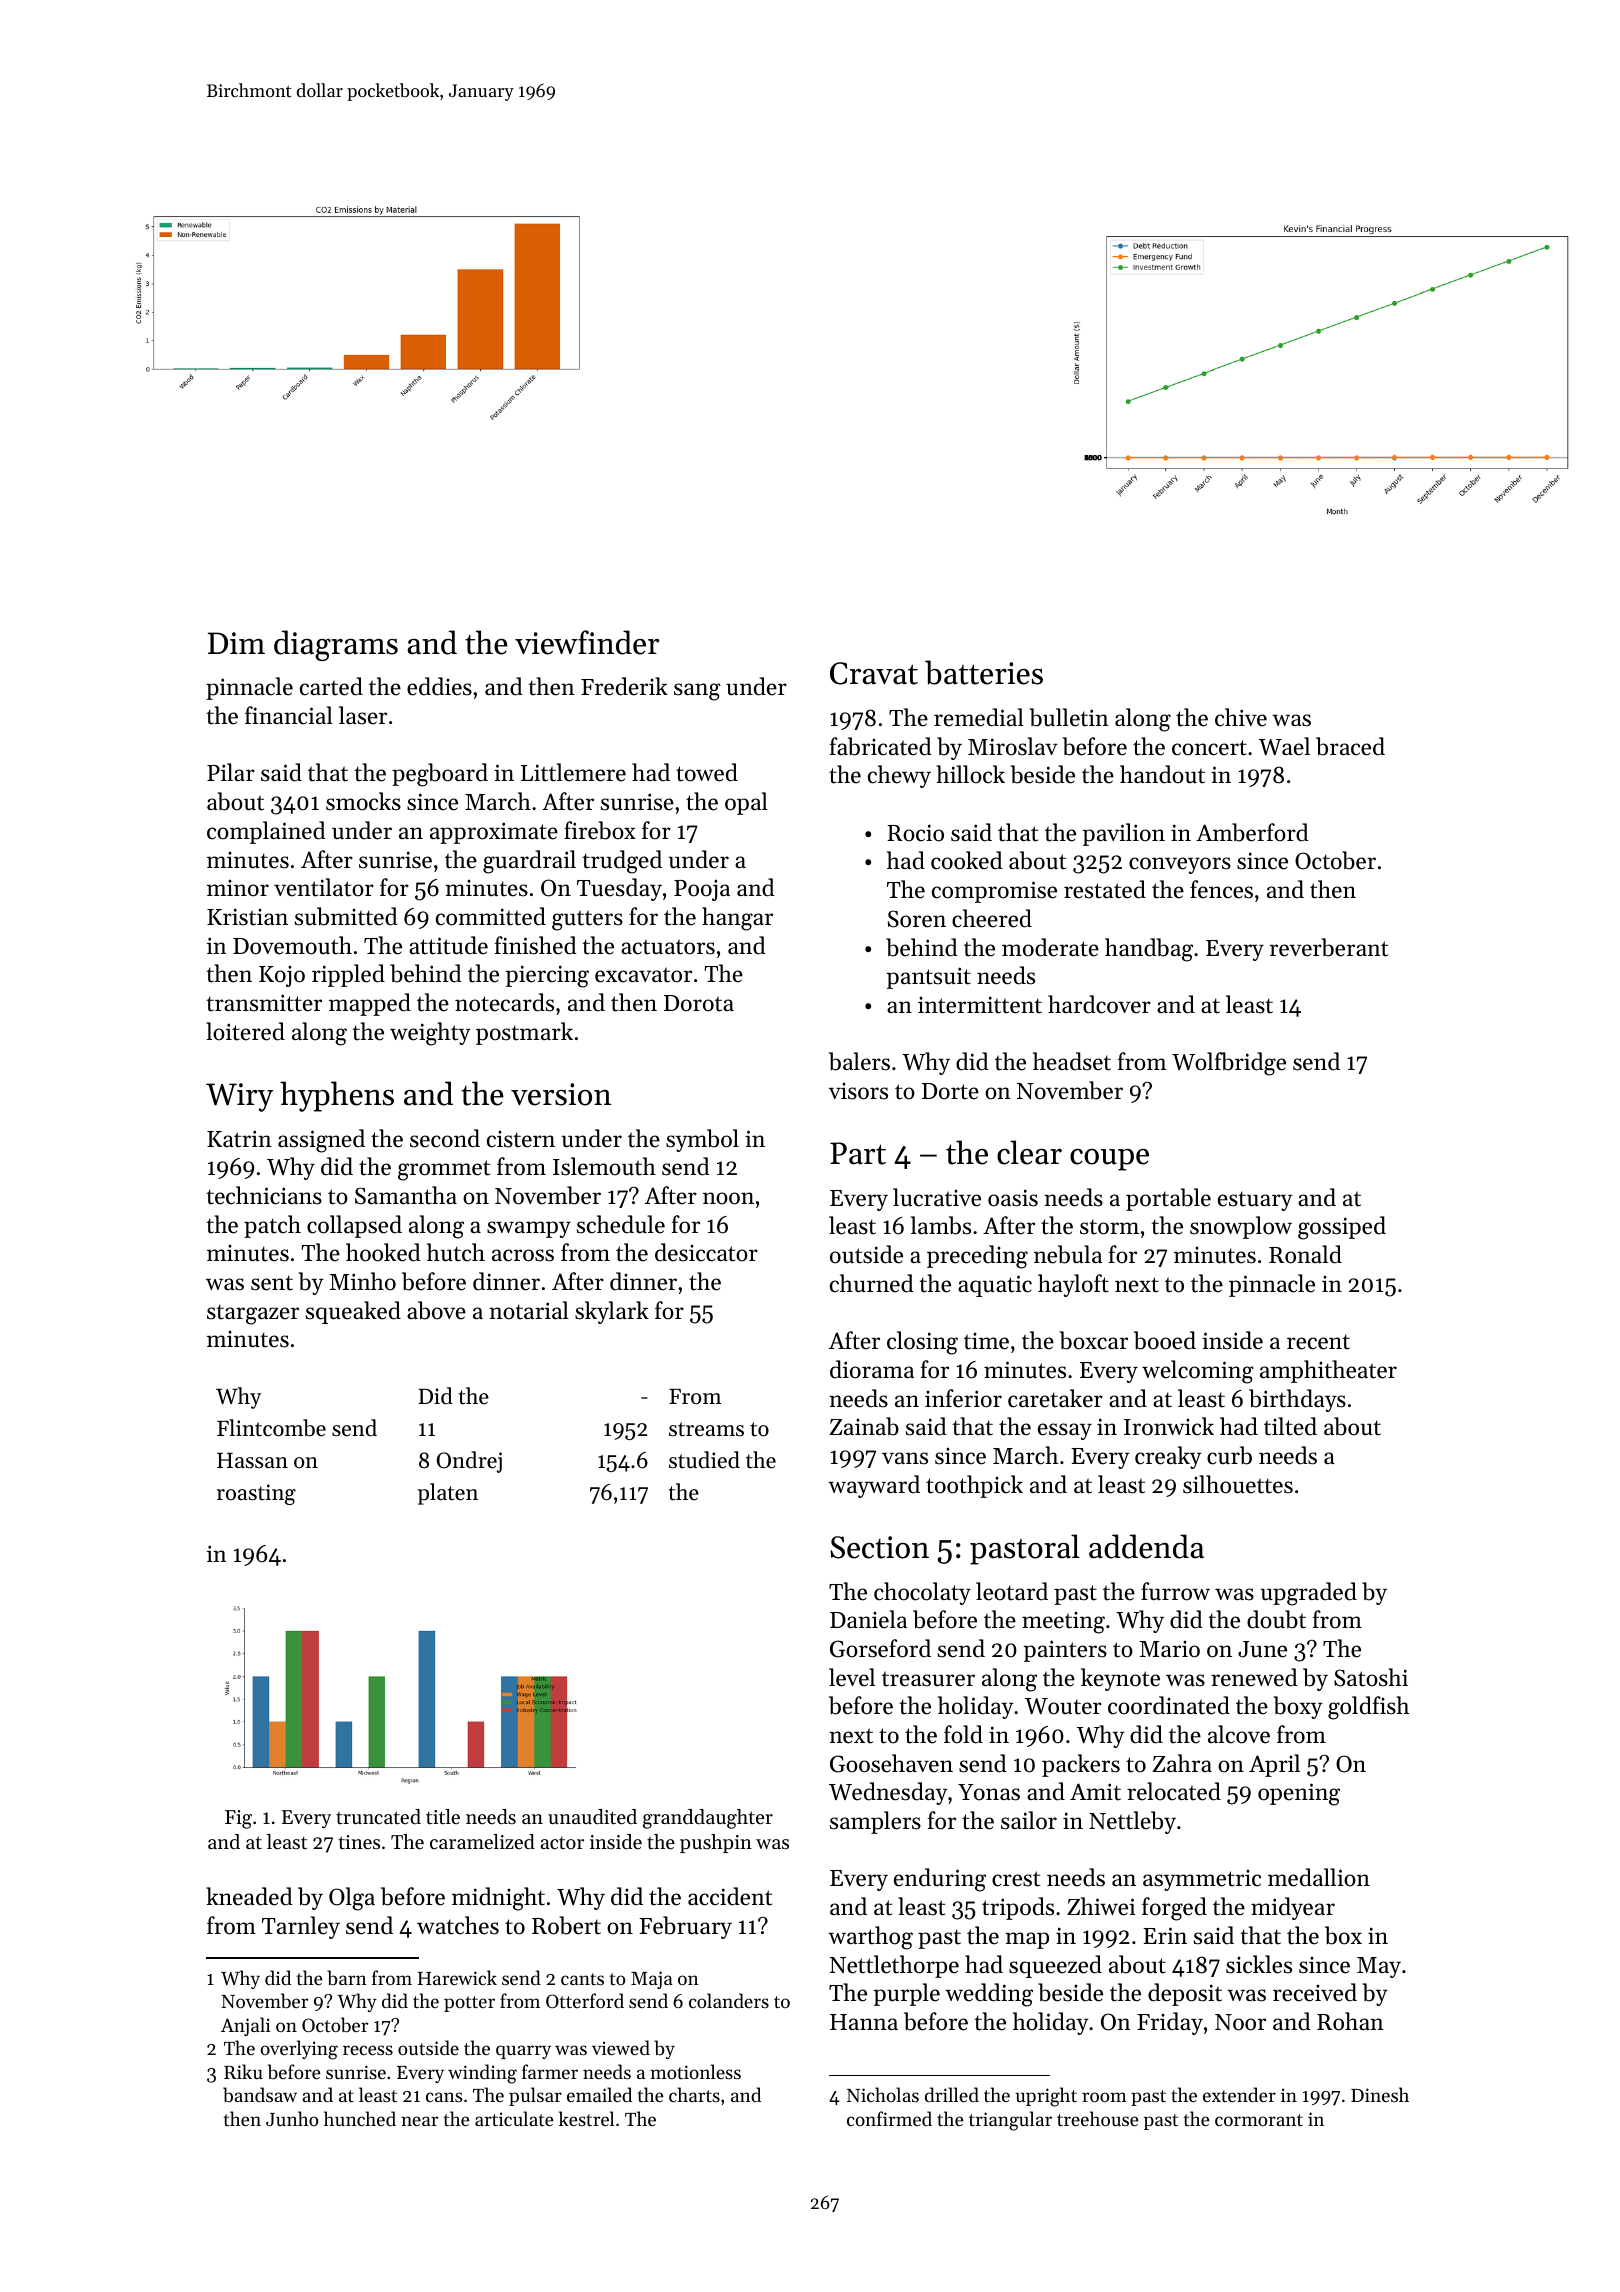 The width and height of the screenshot is (1620, 2292). I want to click on bandsaw, so click(260, 2095).
